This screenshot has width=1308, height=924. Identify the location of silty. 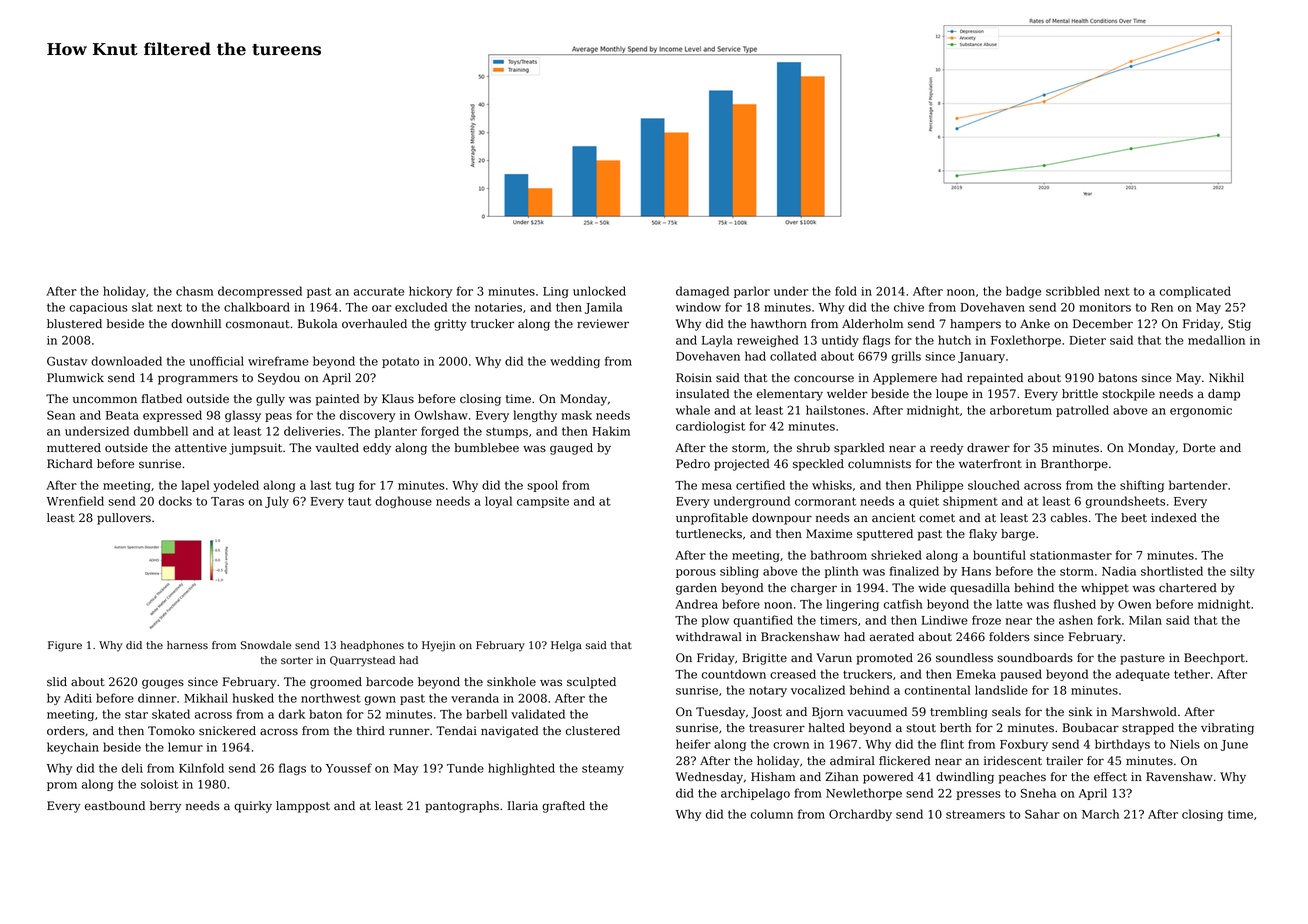
(1242, 572).
